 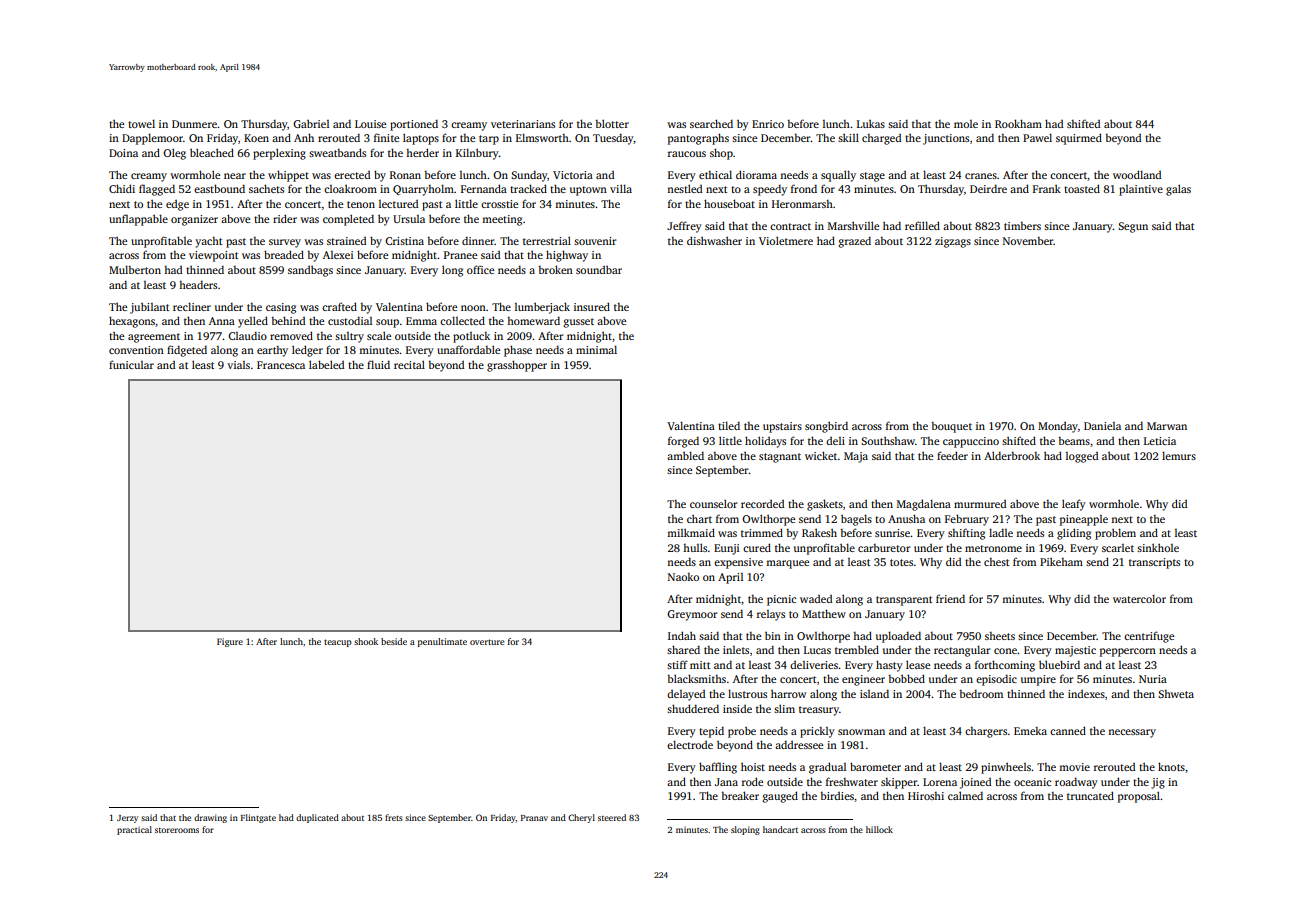 What do you see at coordinates (768, 124) in the document?
I see `Enrico` at bounding box center [768, 124].
